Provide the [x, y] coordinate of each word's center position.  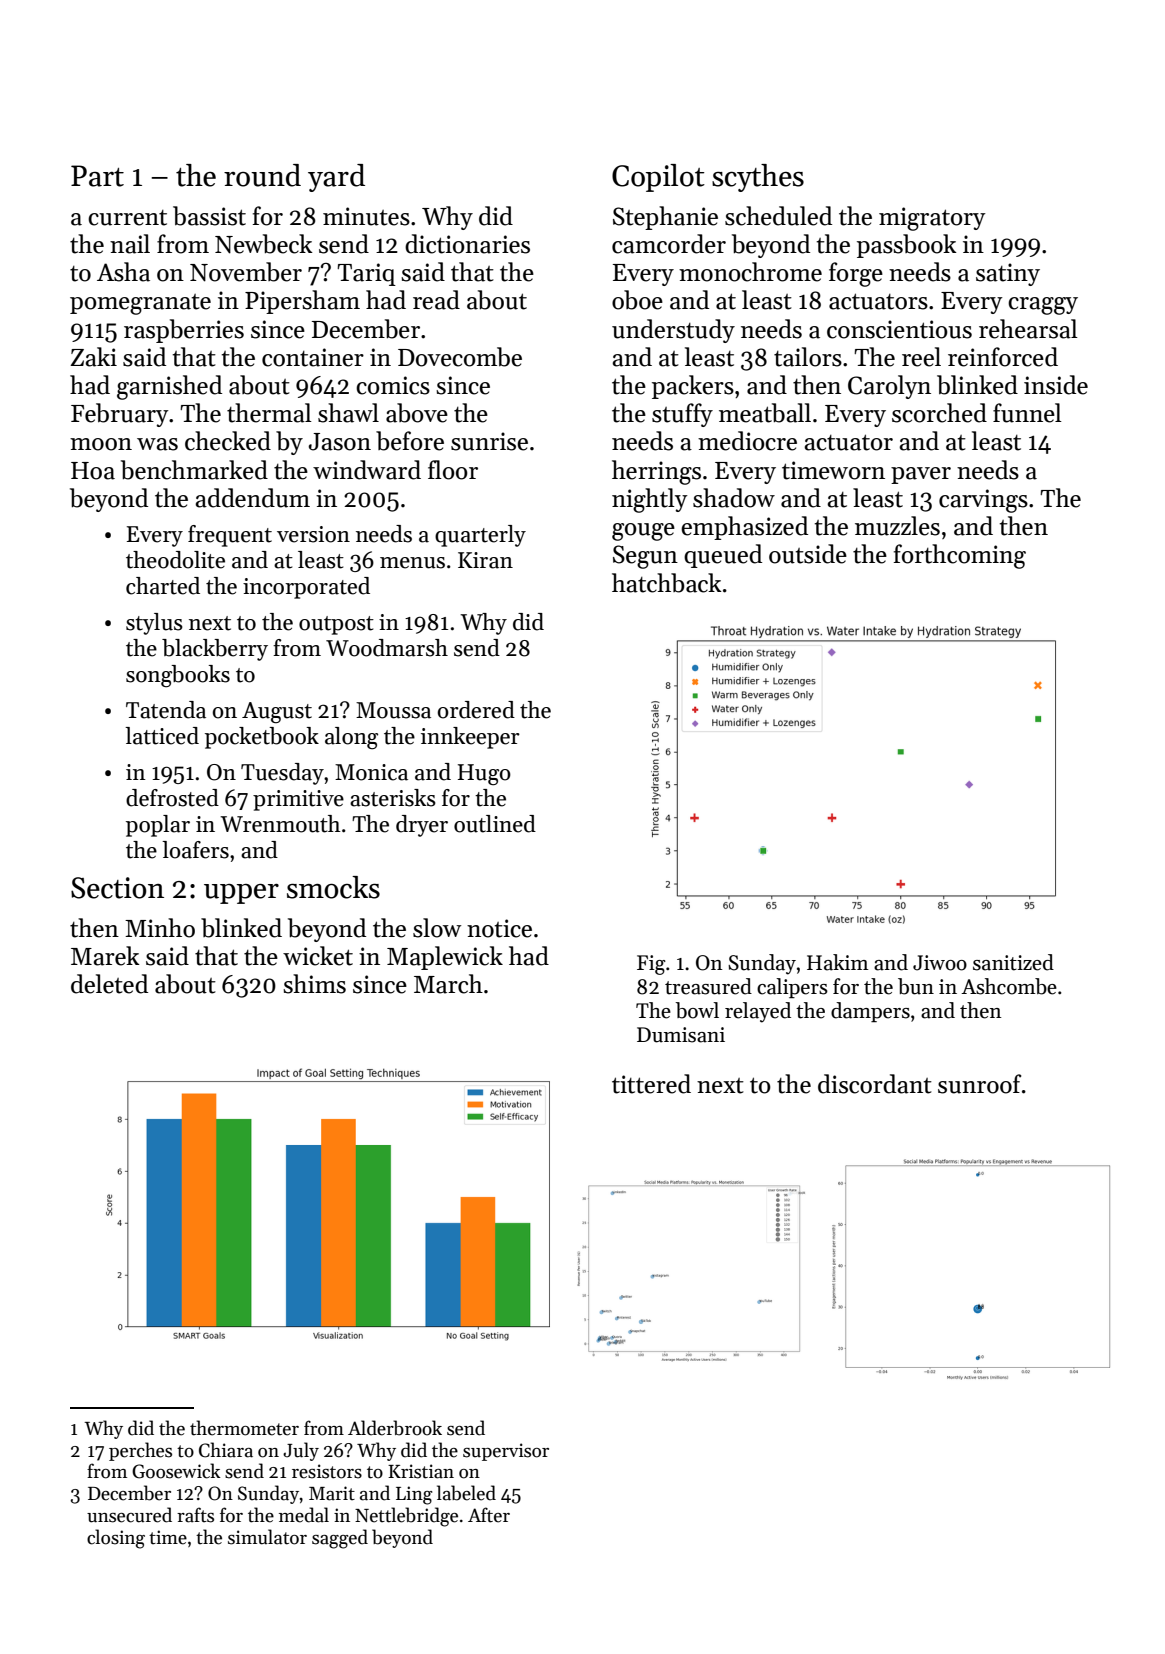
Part [97, 176]
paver [921, 475]
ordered [476, 710]
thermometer [244, 1428]
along [351, 738]
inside [1056, 385]
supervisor [506, 1452]
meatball [765, 413]
